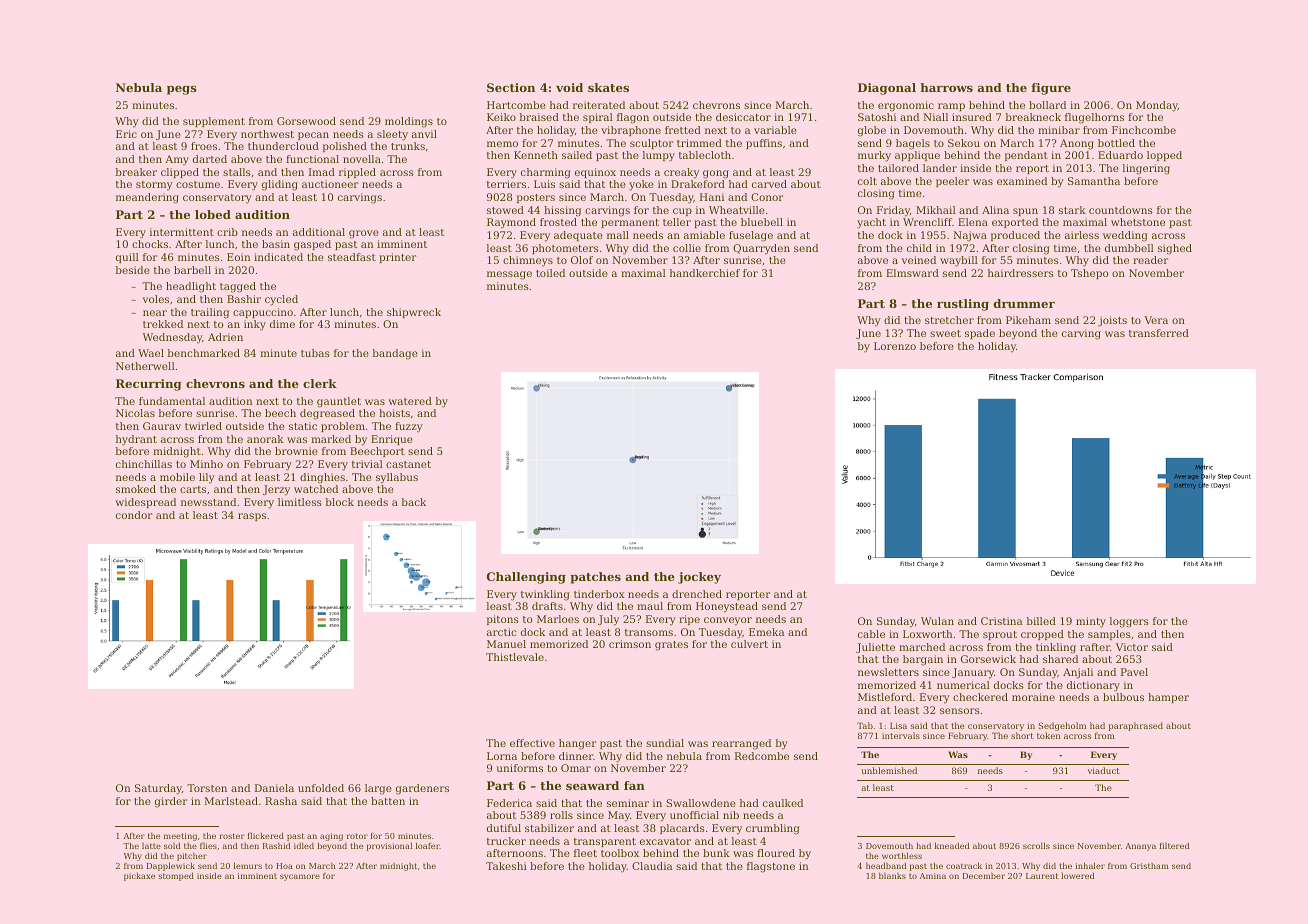 This screenshot has width=1308, height=924. I want to click on Samantha, so click(1094, 181).
